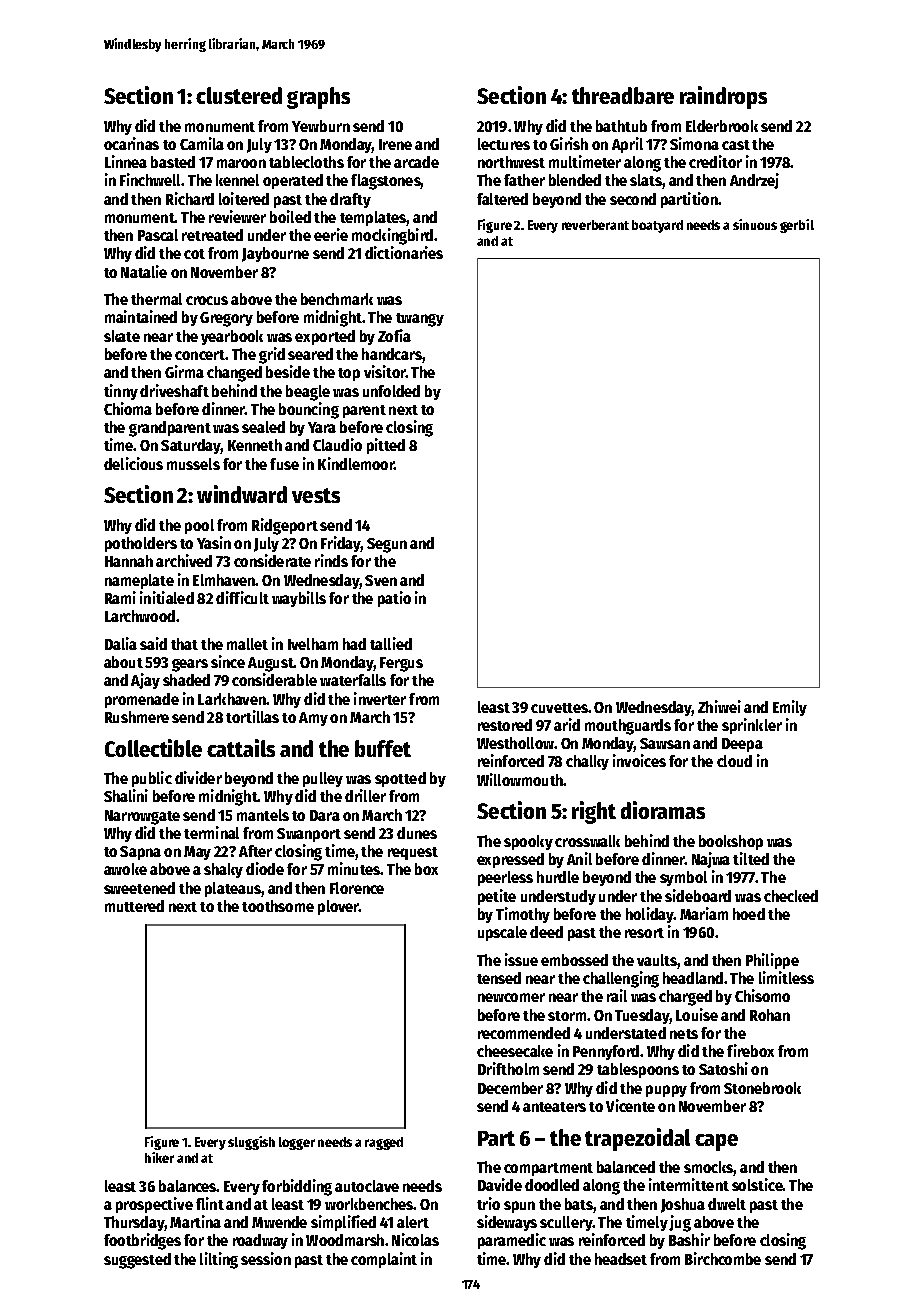  I want to click on headset, so click(621, 1259).
